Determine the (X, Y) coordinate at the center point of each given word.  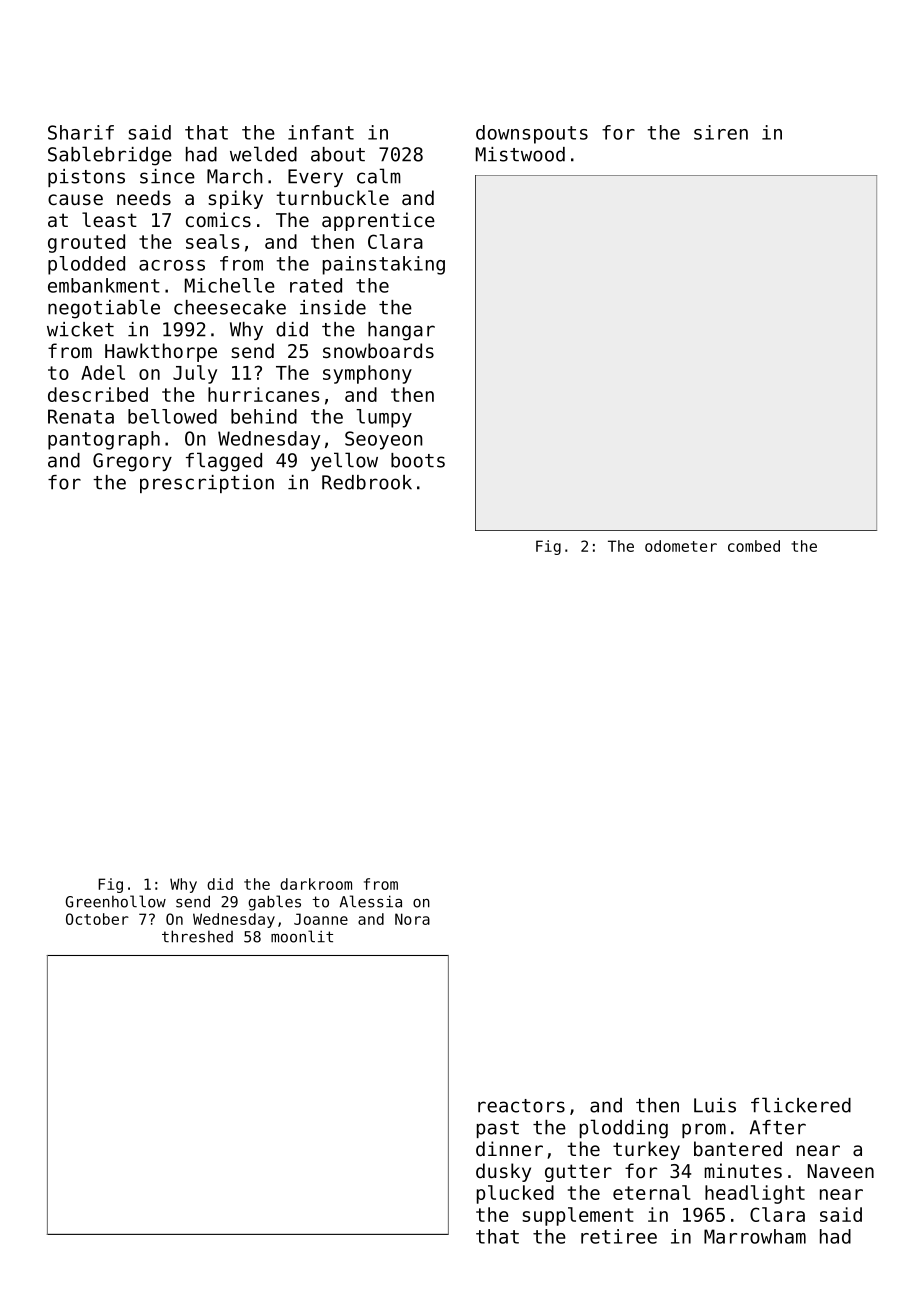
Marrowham (755, 1236)
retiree (619, 1236)
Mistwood (520, 154)
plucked (515, 1194)
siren (721, 132)
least (109, 219)
